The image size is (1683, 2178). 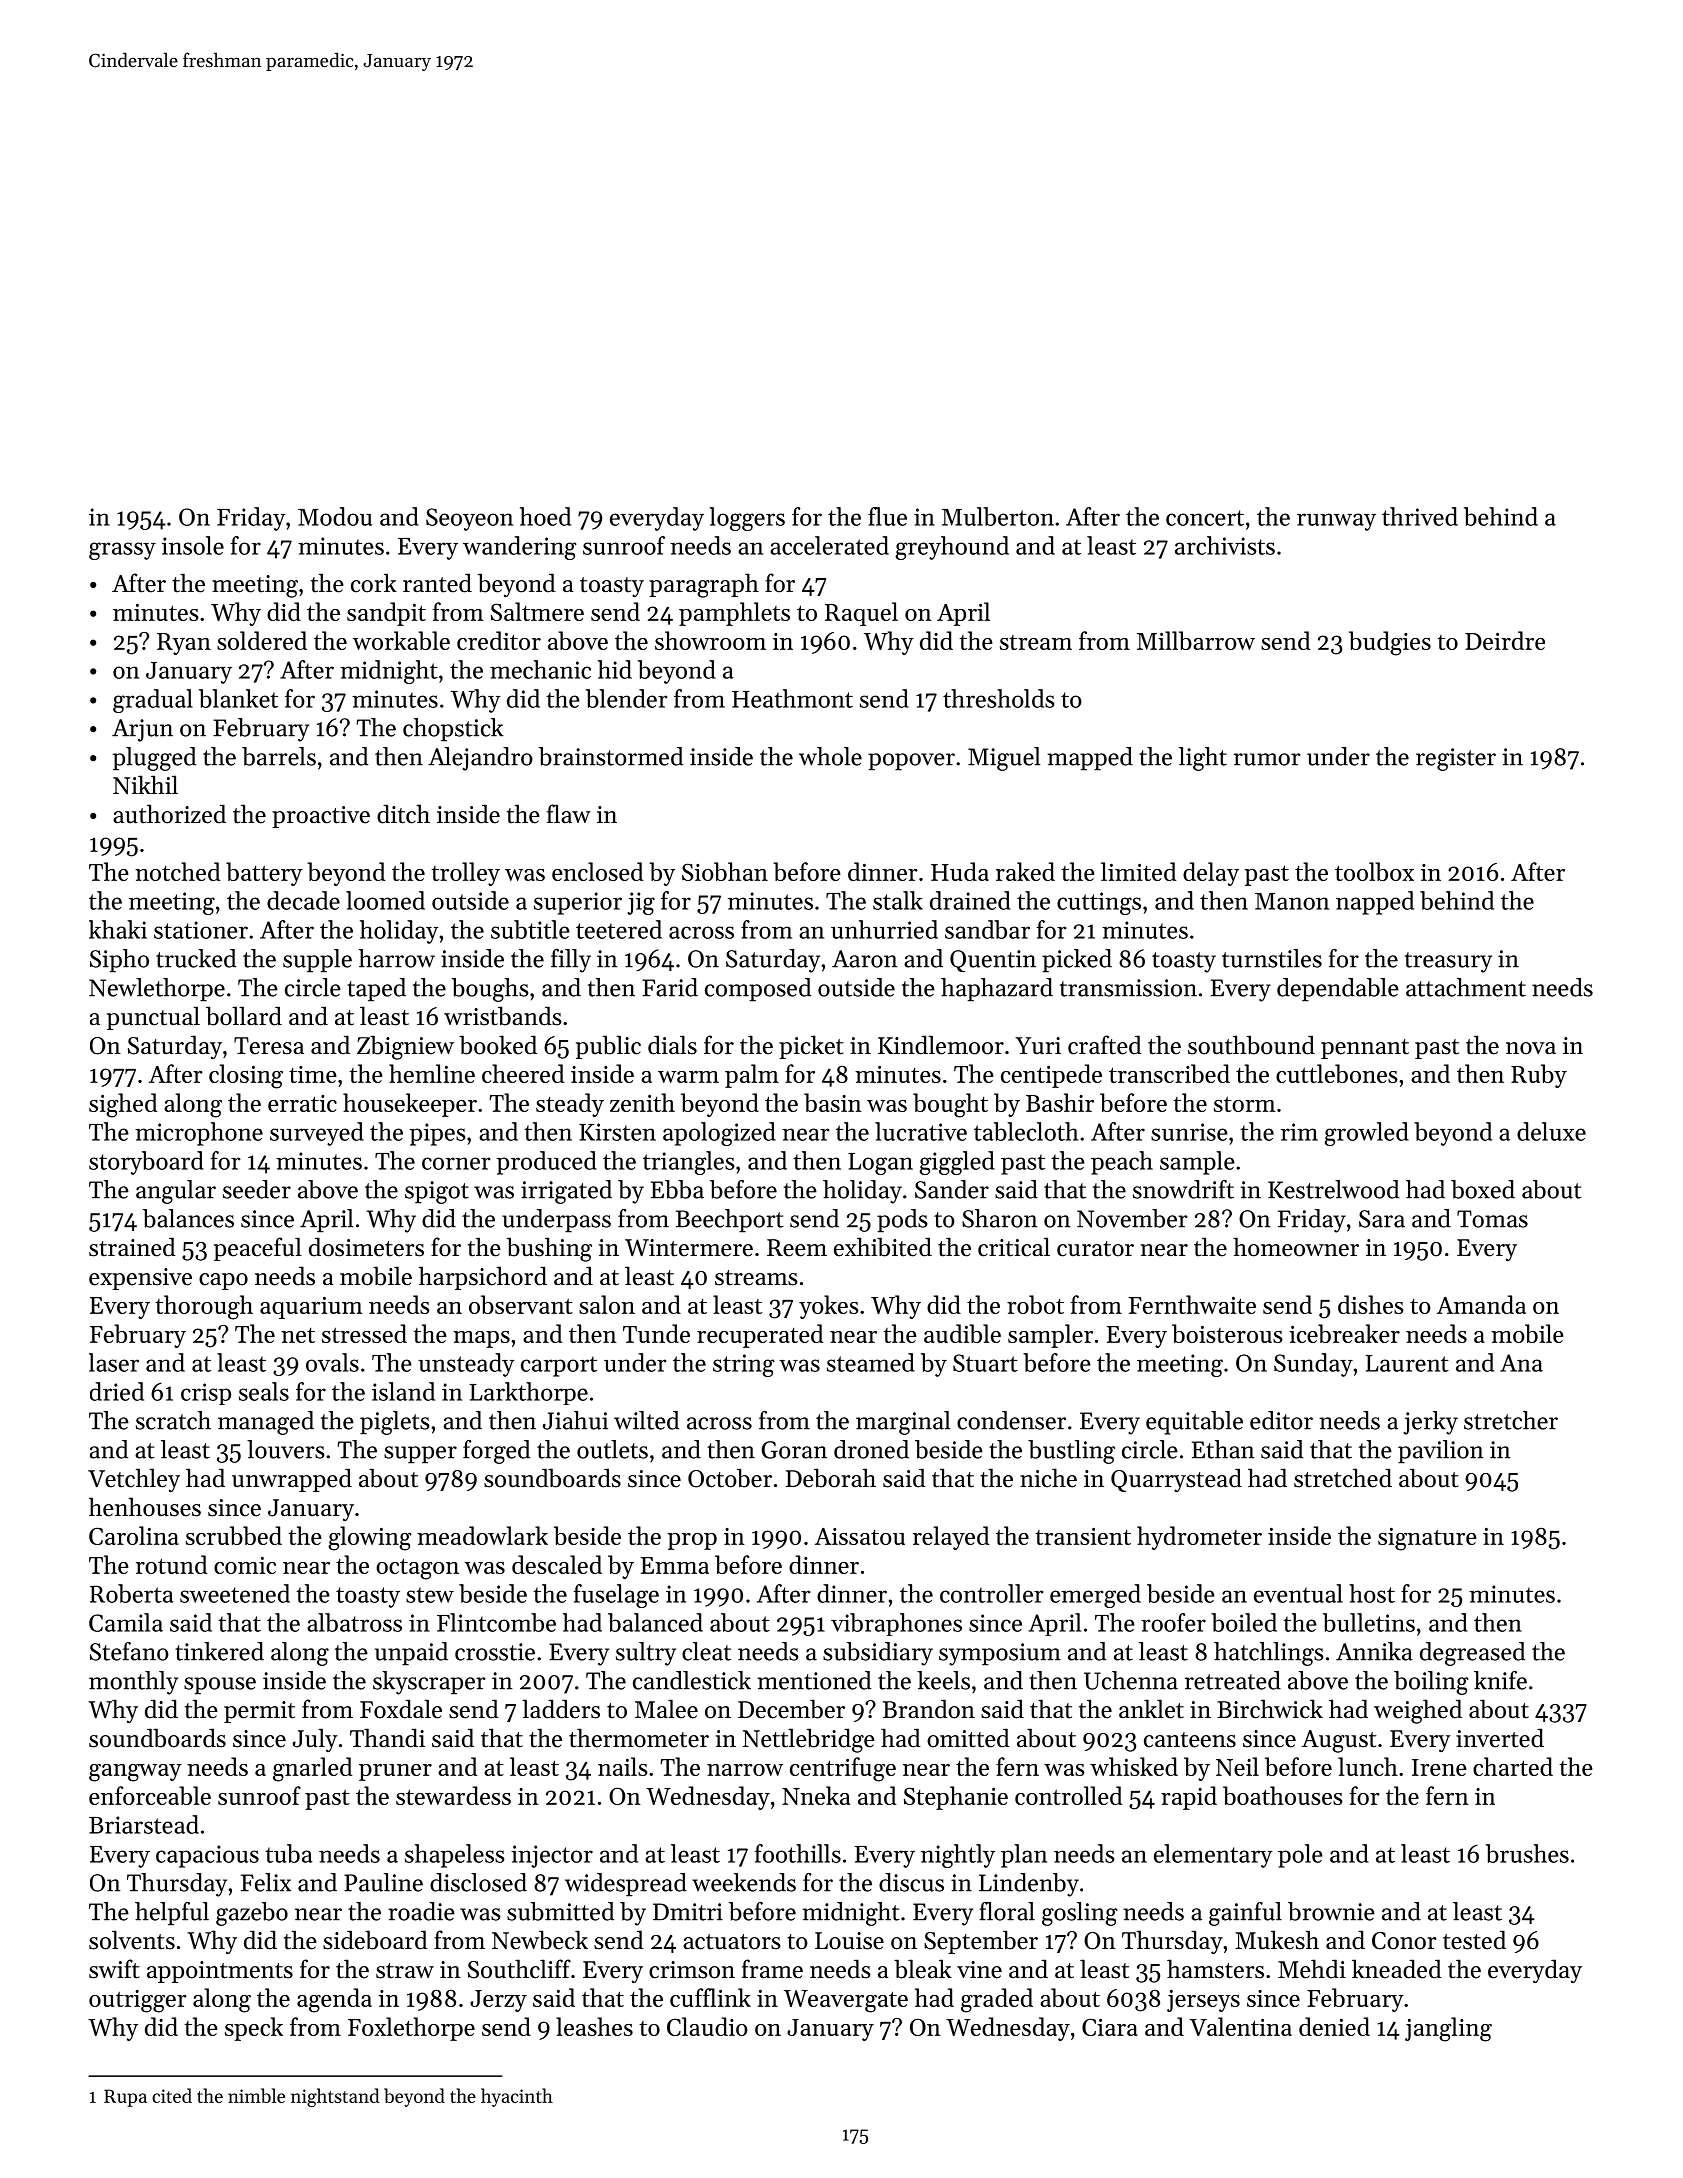 I want to click on Siobhan, so click(x=725, y=871).
